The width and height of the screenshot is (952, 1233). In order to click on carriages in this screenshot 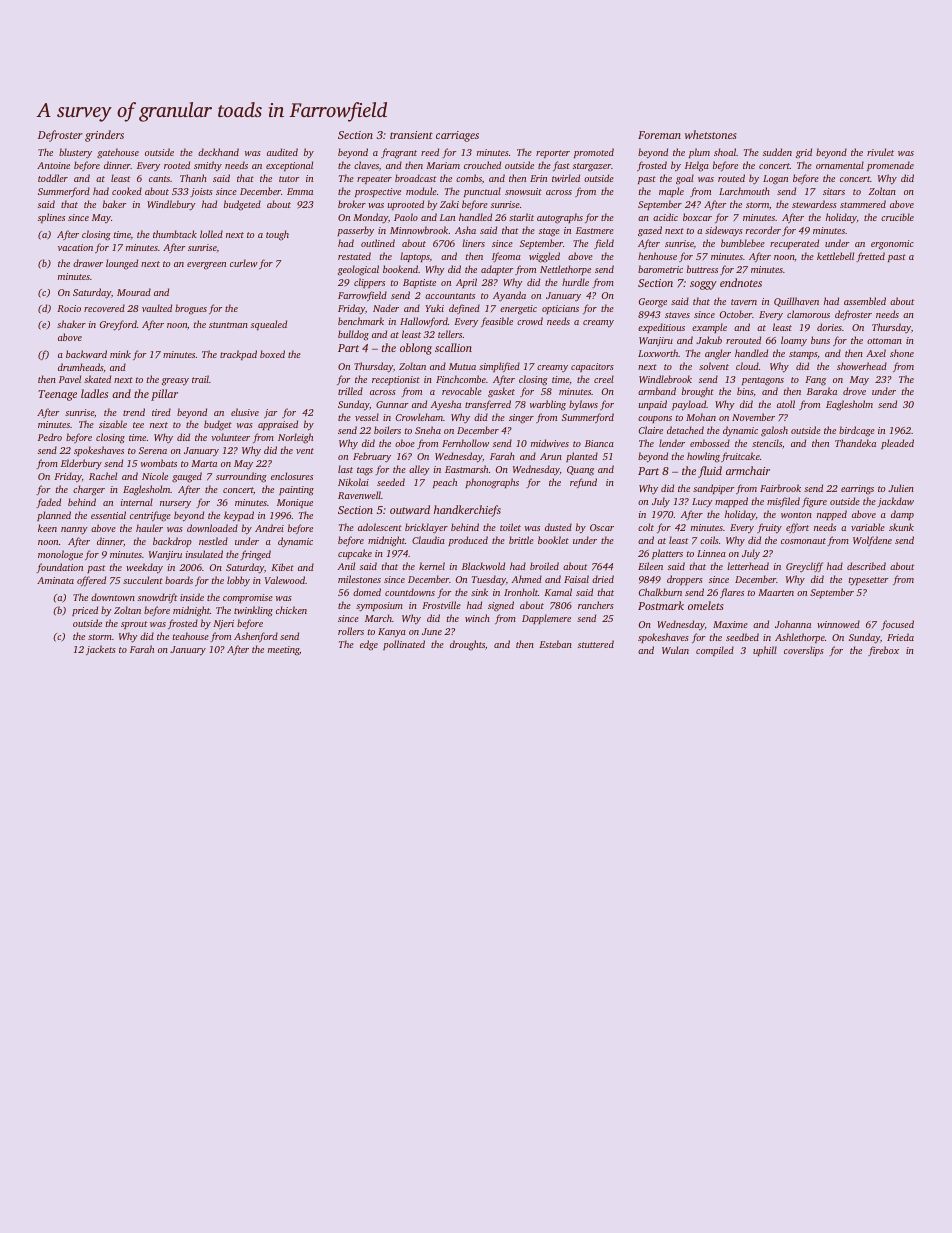, I will do `click(457, 136)`.
